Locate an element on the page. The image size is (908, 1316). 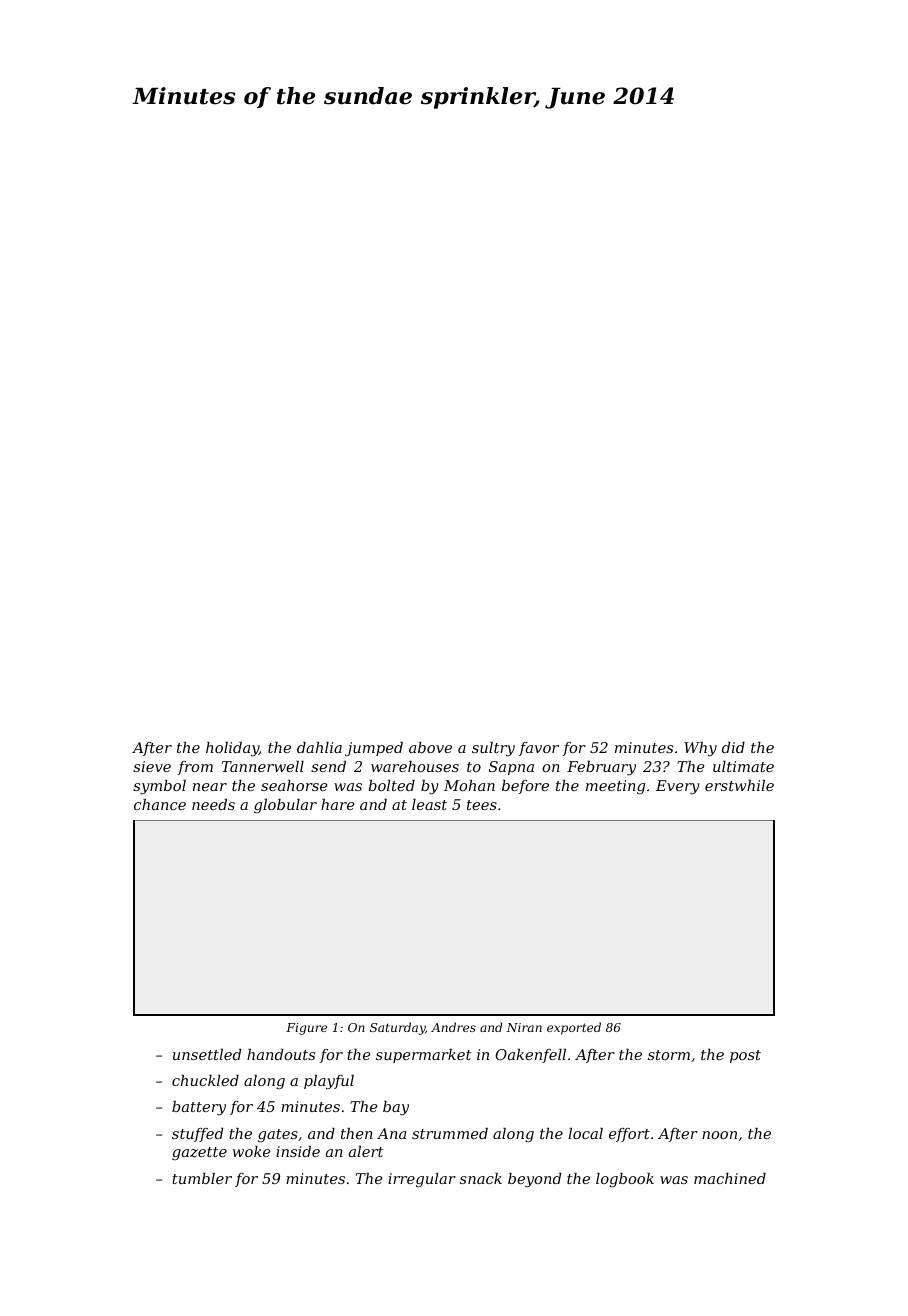
exported is located at coordinates (574, 1028).
